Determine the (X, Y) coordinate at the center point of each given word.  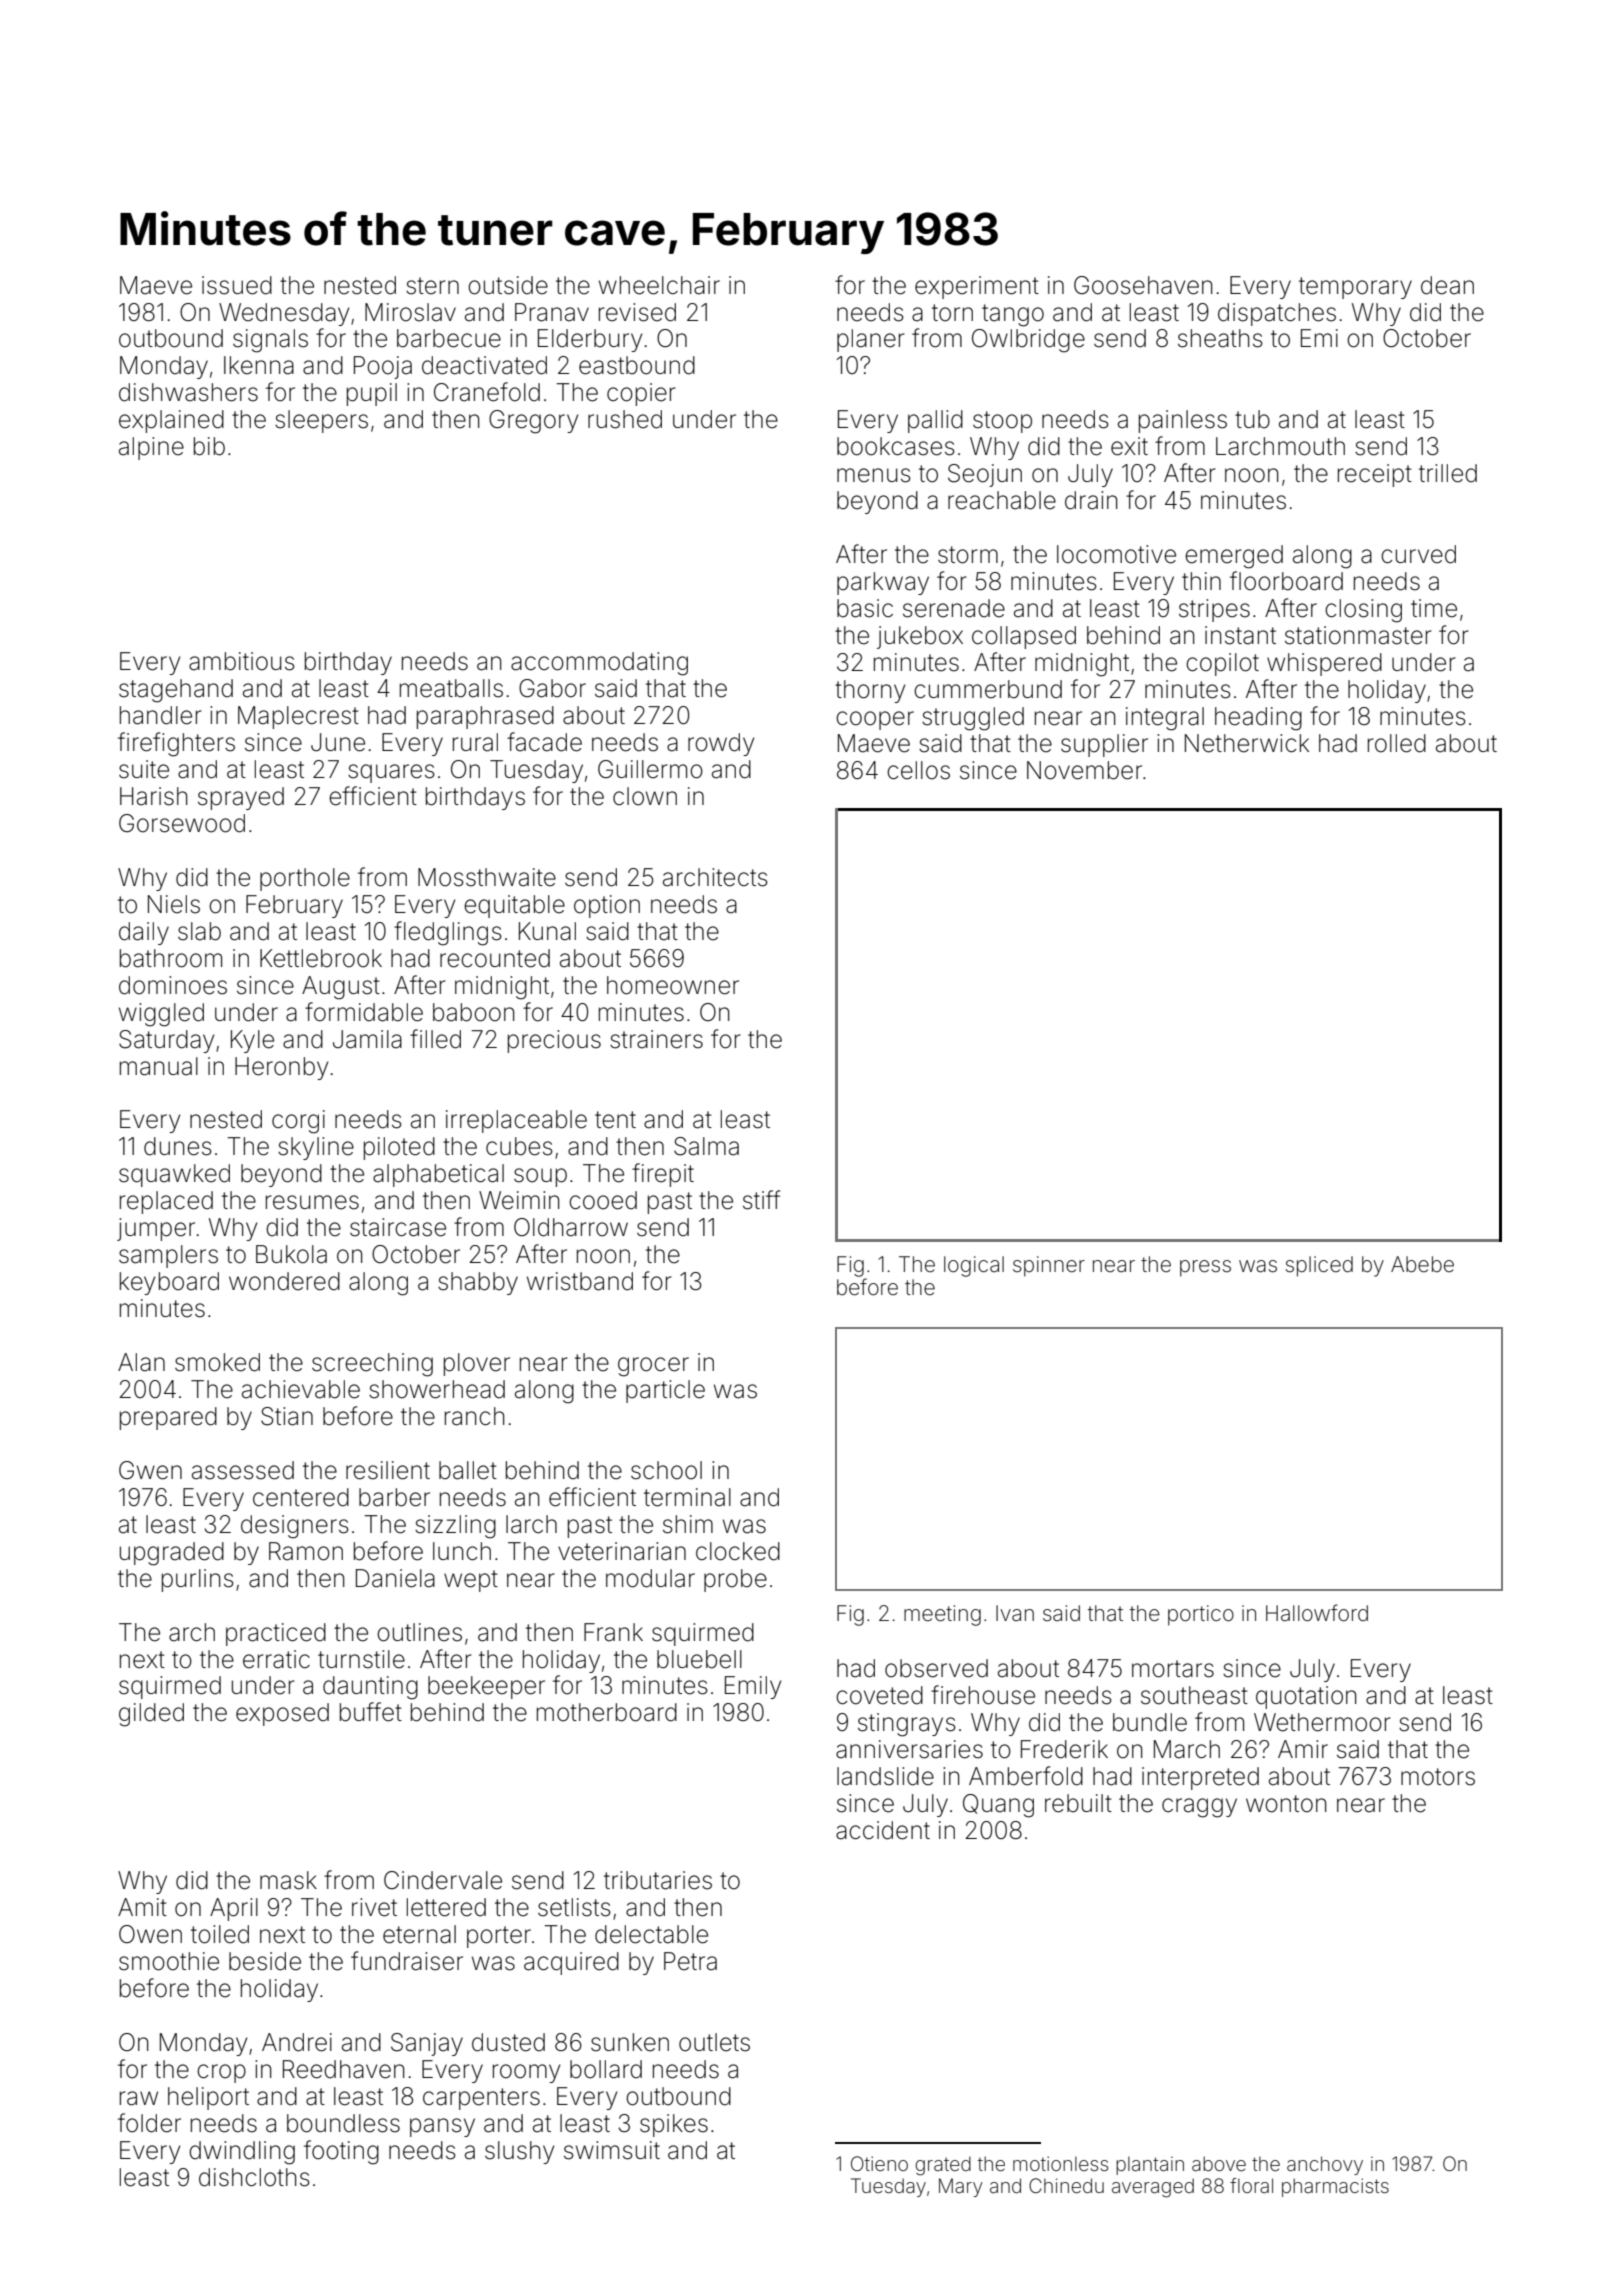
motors (1438, 1777)
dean (1447, 285)
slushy (519, 2152)
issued (237, 285)
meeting (942, 1615)
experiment (977, 287)
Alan (141, 1362)
